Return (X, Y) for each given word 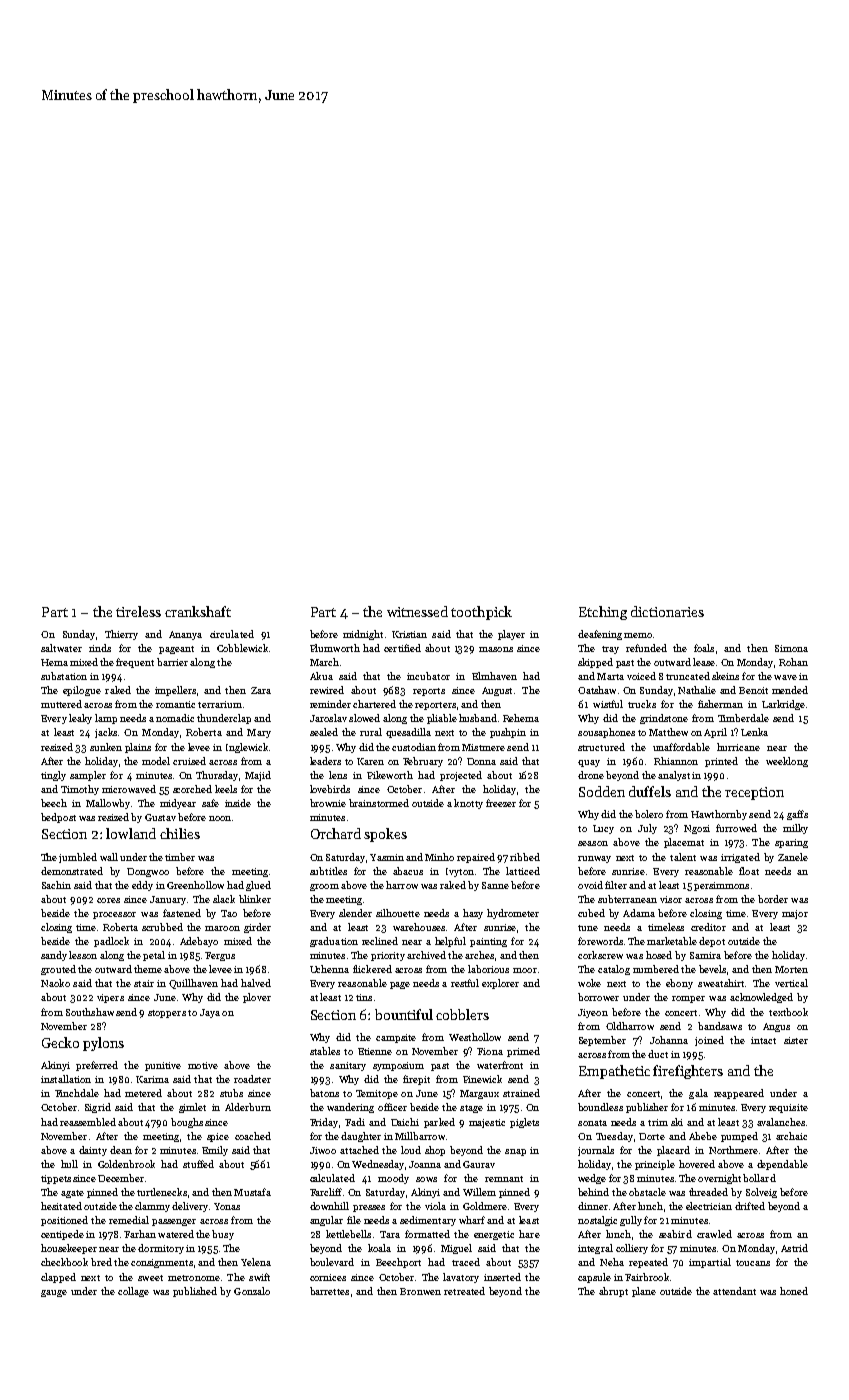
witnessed (417, 611)
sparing (791, 843)
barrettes (329, 1291)
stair (144, 983)
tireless (138, 611)
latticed (523, 871)
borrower (598, 997)
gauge (54, 1293)
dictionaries (667, 611)
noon (220, 818)
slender (355, 913)
